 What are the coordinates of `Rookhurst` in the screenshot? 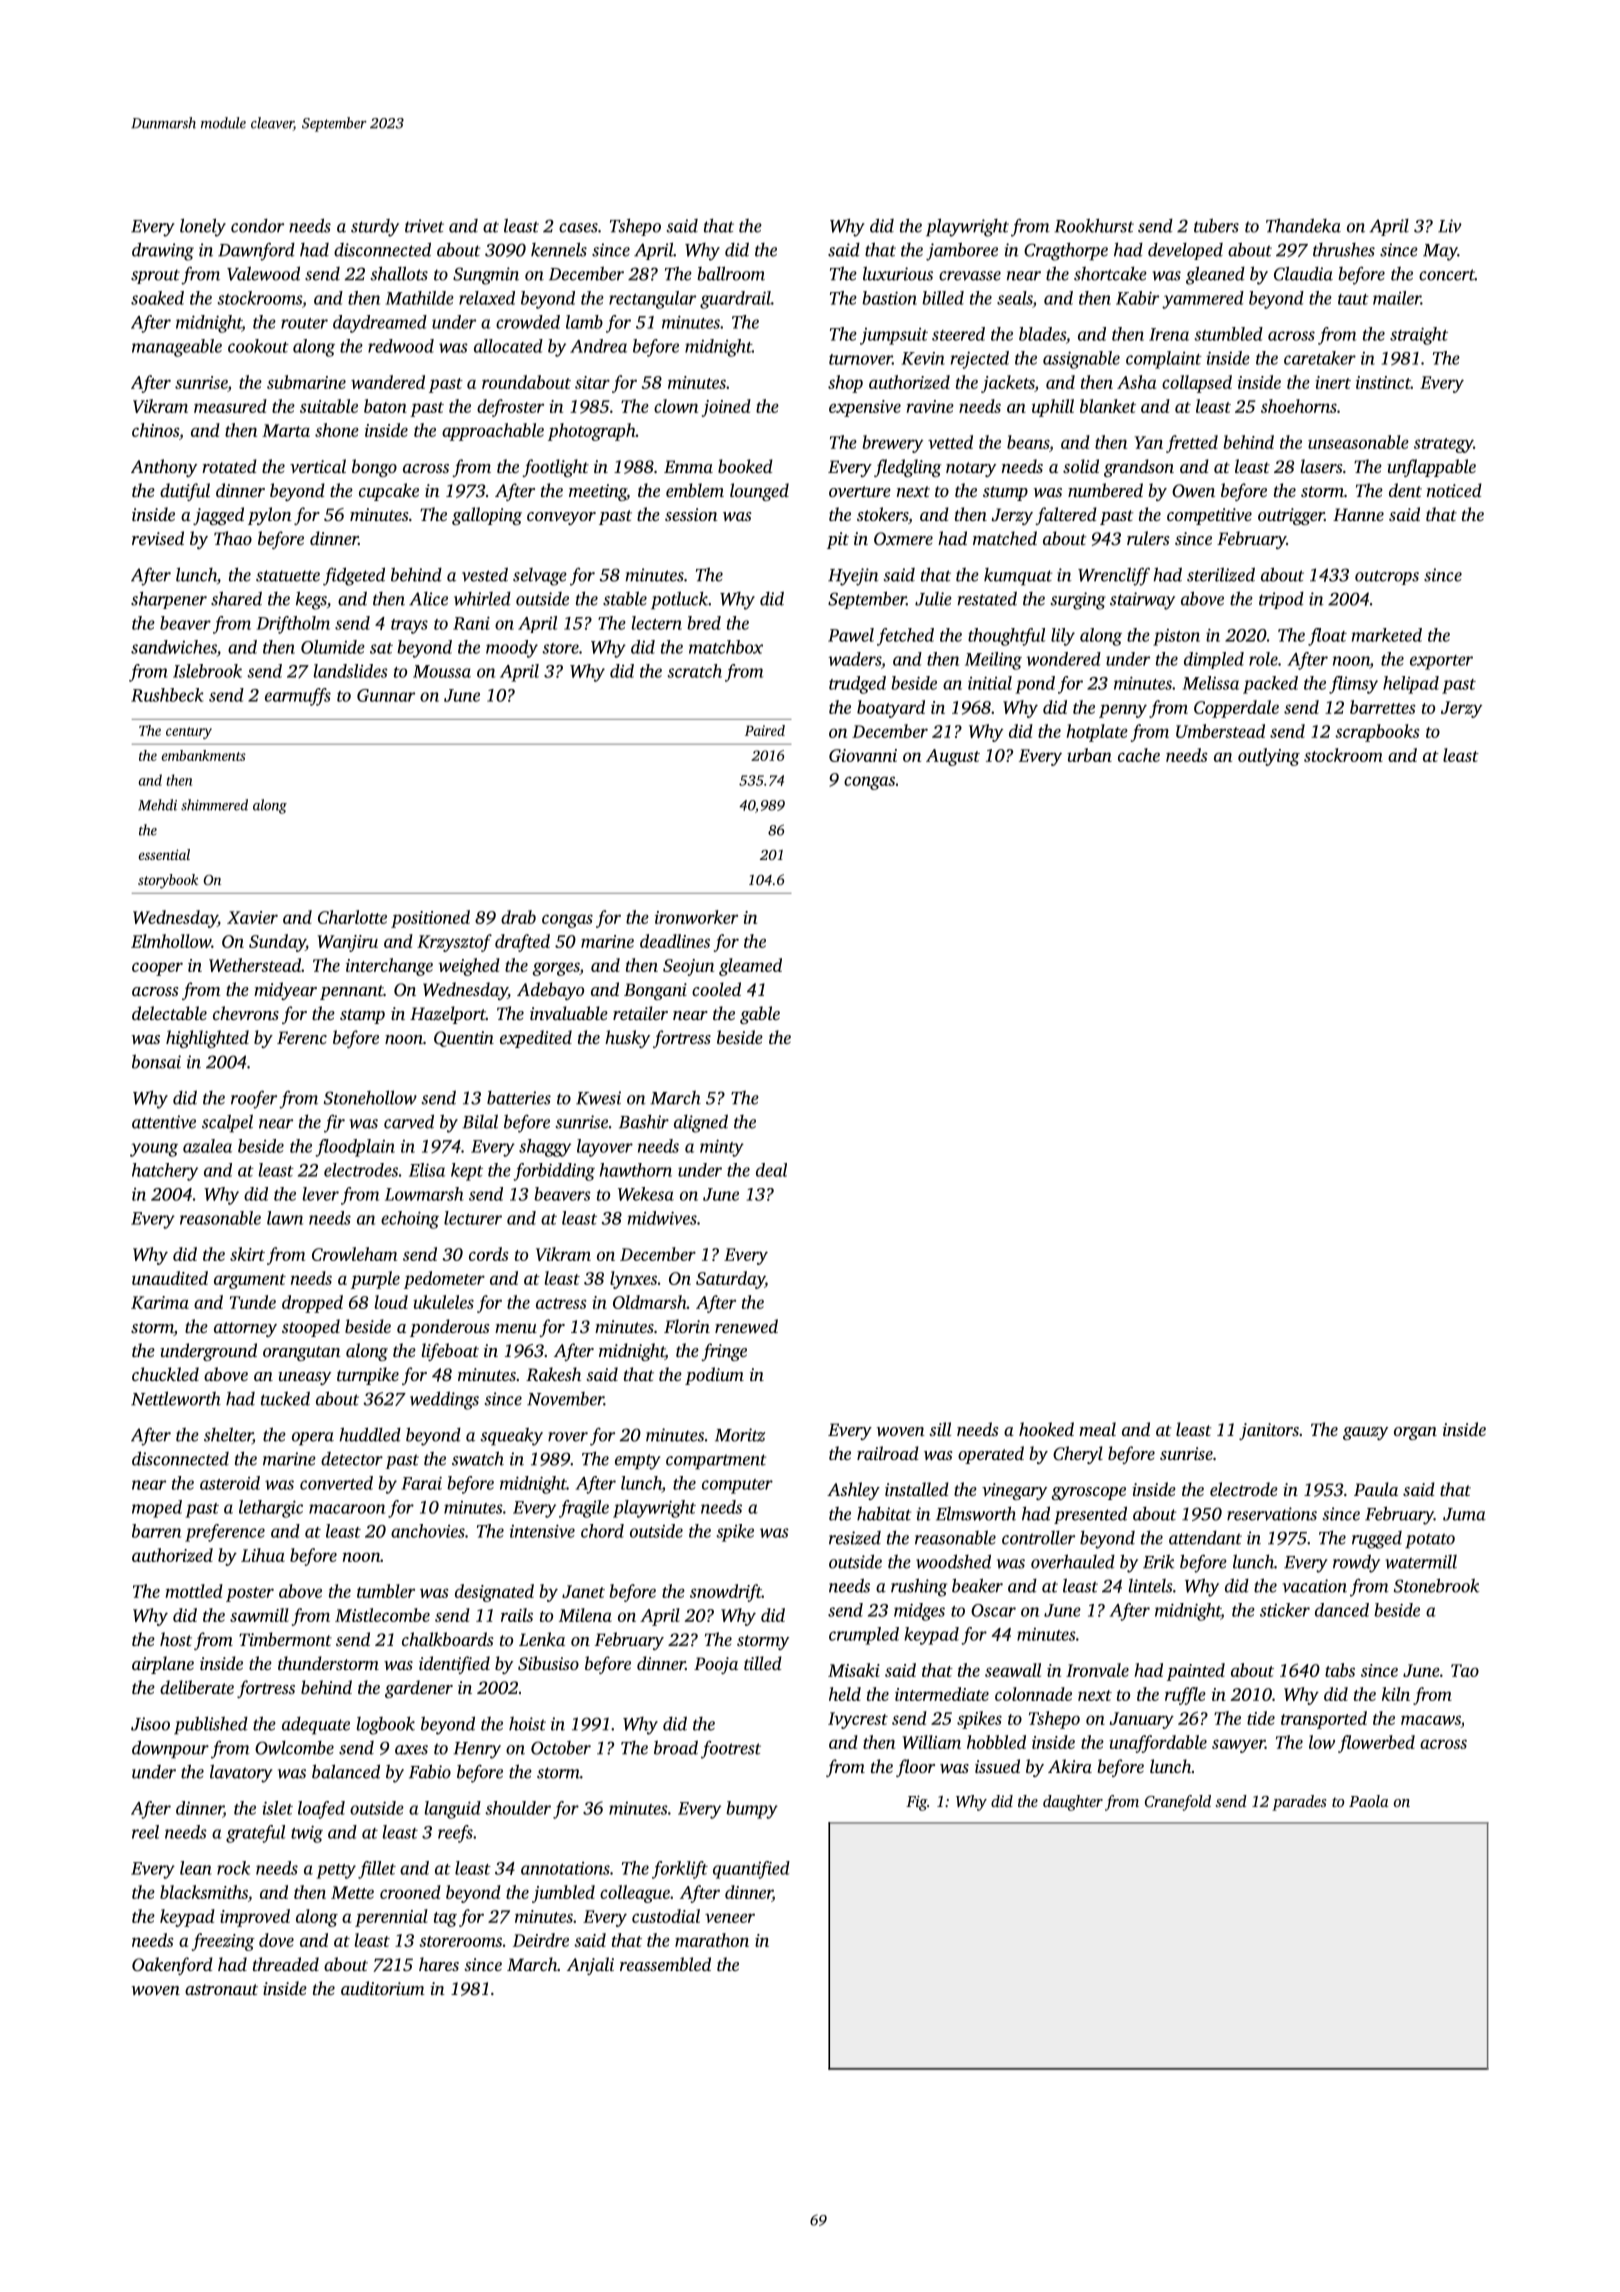 It's located at (1094, 226).
